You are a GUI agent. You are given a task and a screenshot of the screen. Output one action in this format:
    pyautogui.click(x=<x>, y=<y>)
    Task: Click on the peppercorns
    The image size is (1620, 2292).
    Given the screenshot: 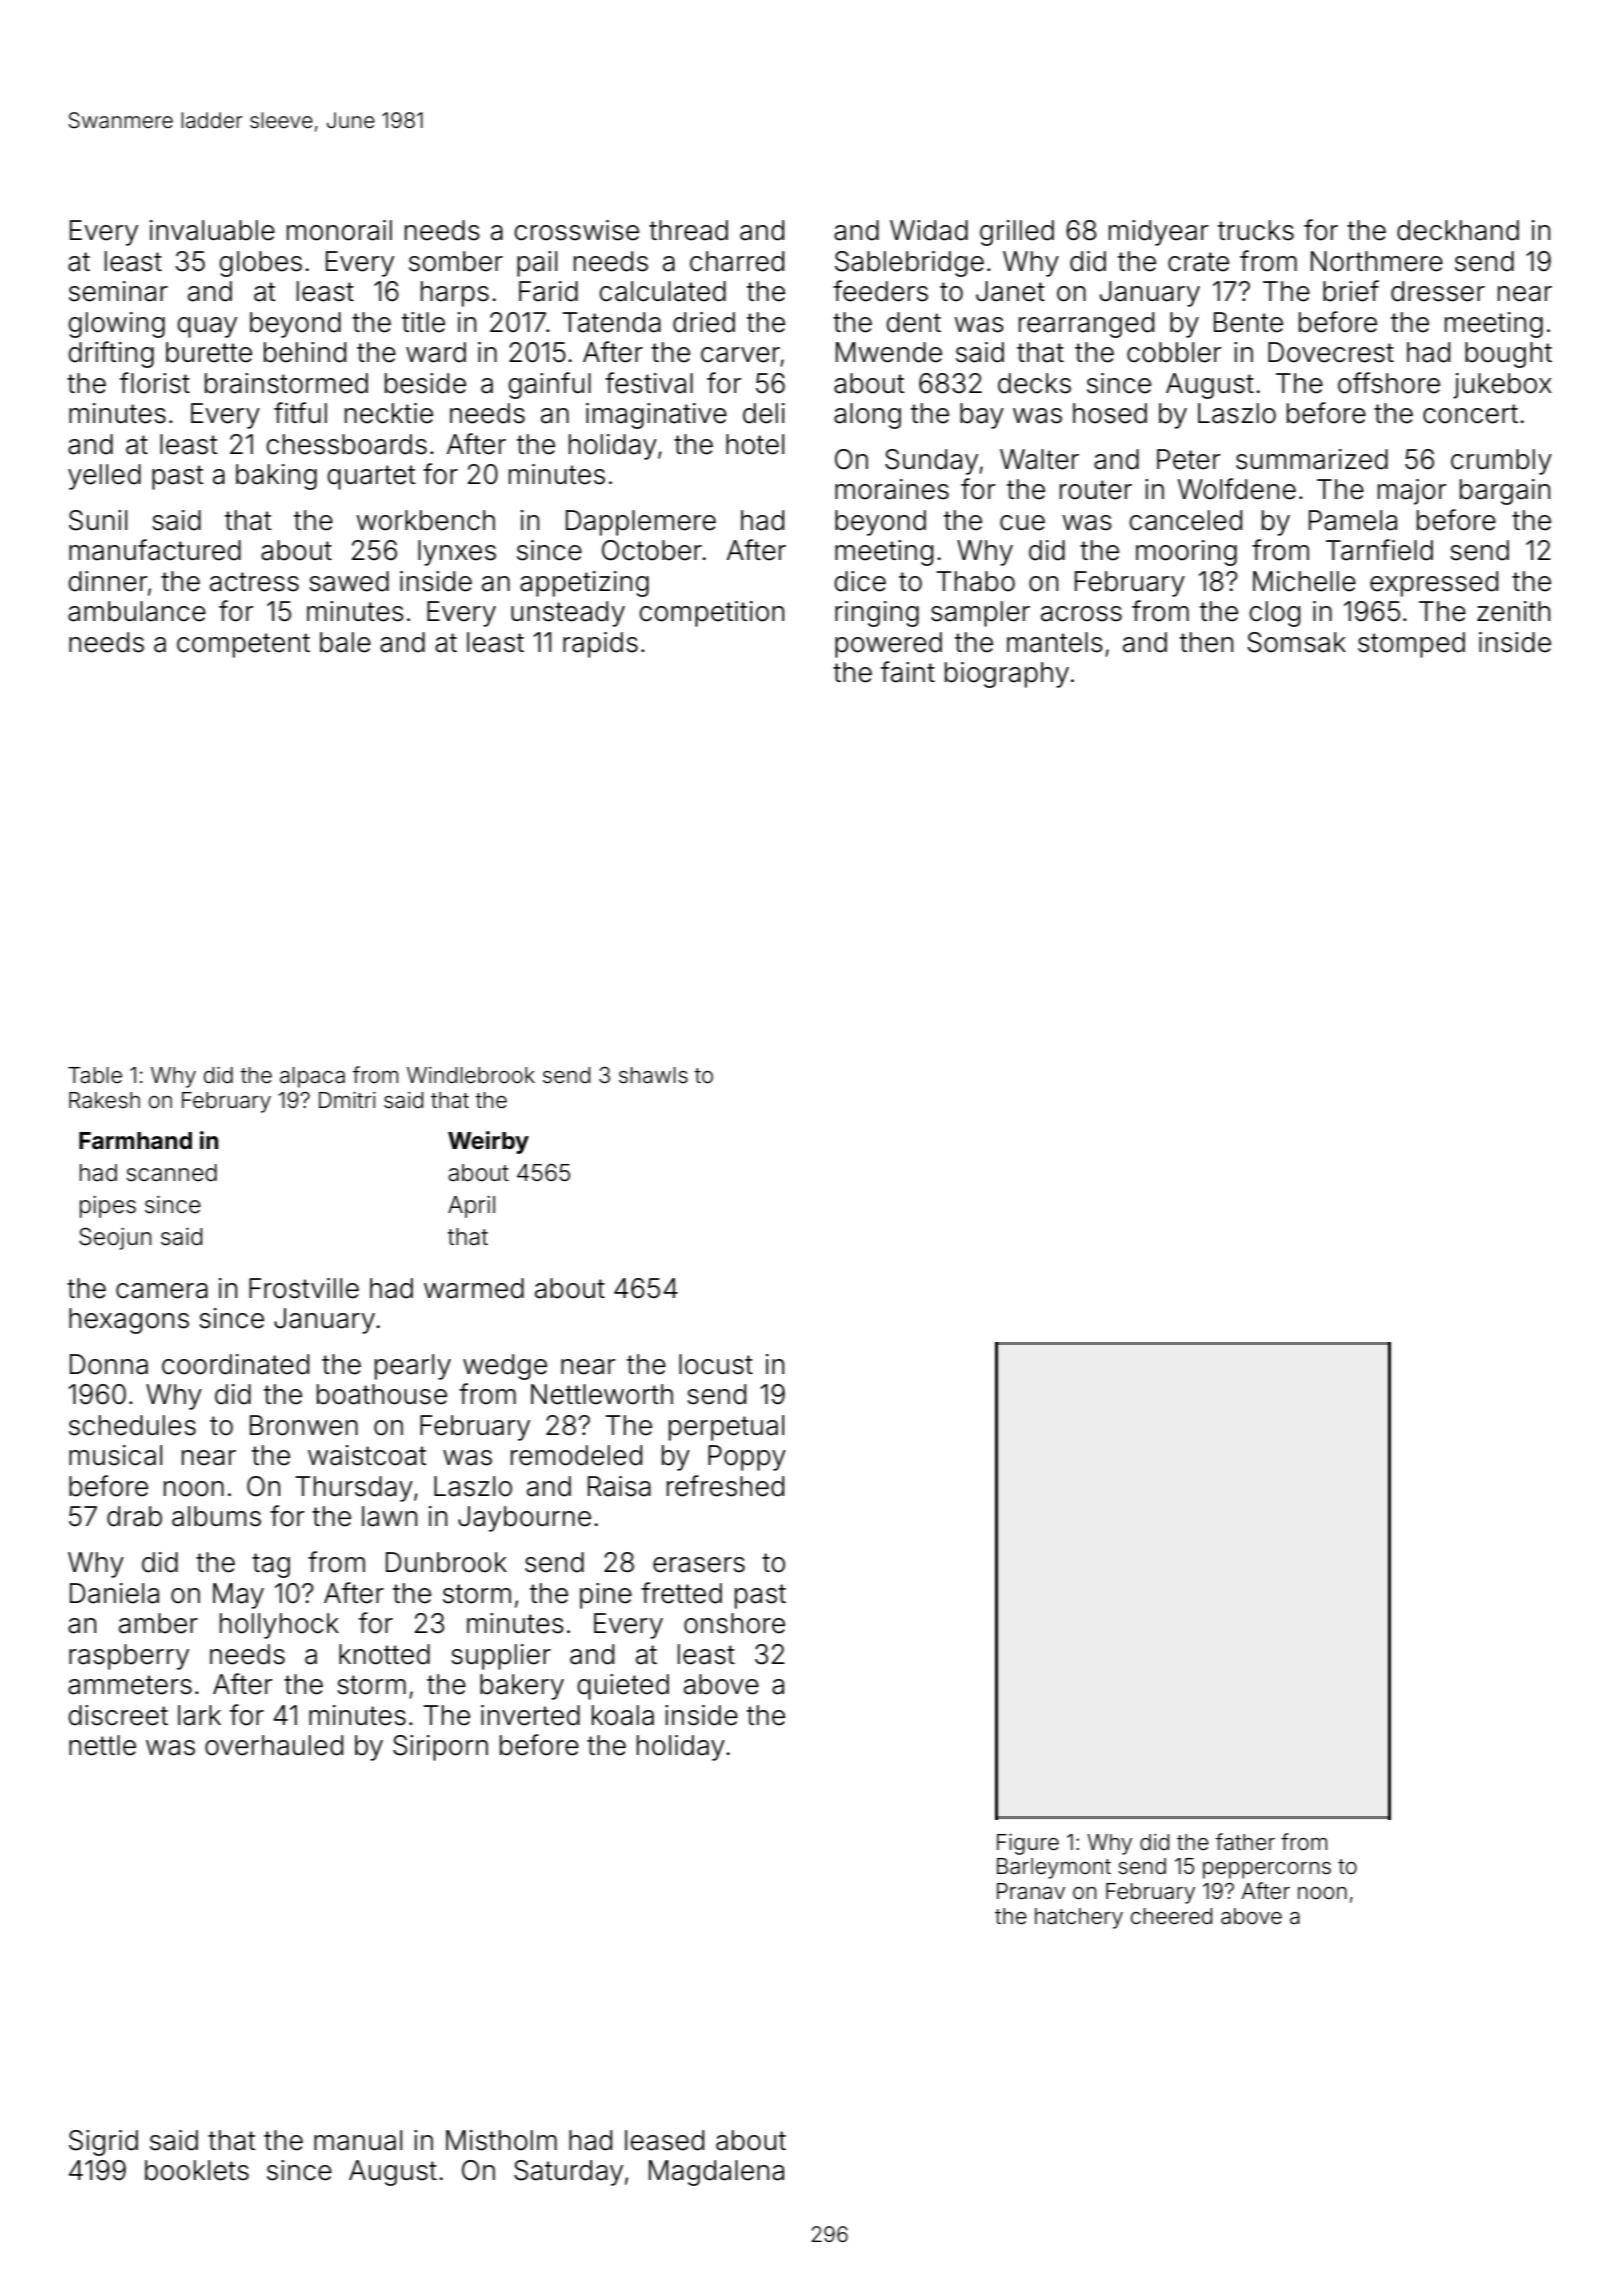 What is the action you would take?
    pyautogui.click(x=1267, y=1870)
